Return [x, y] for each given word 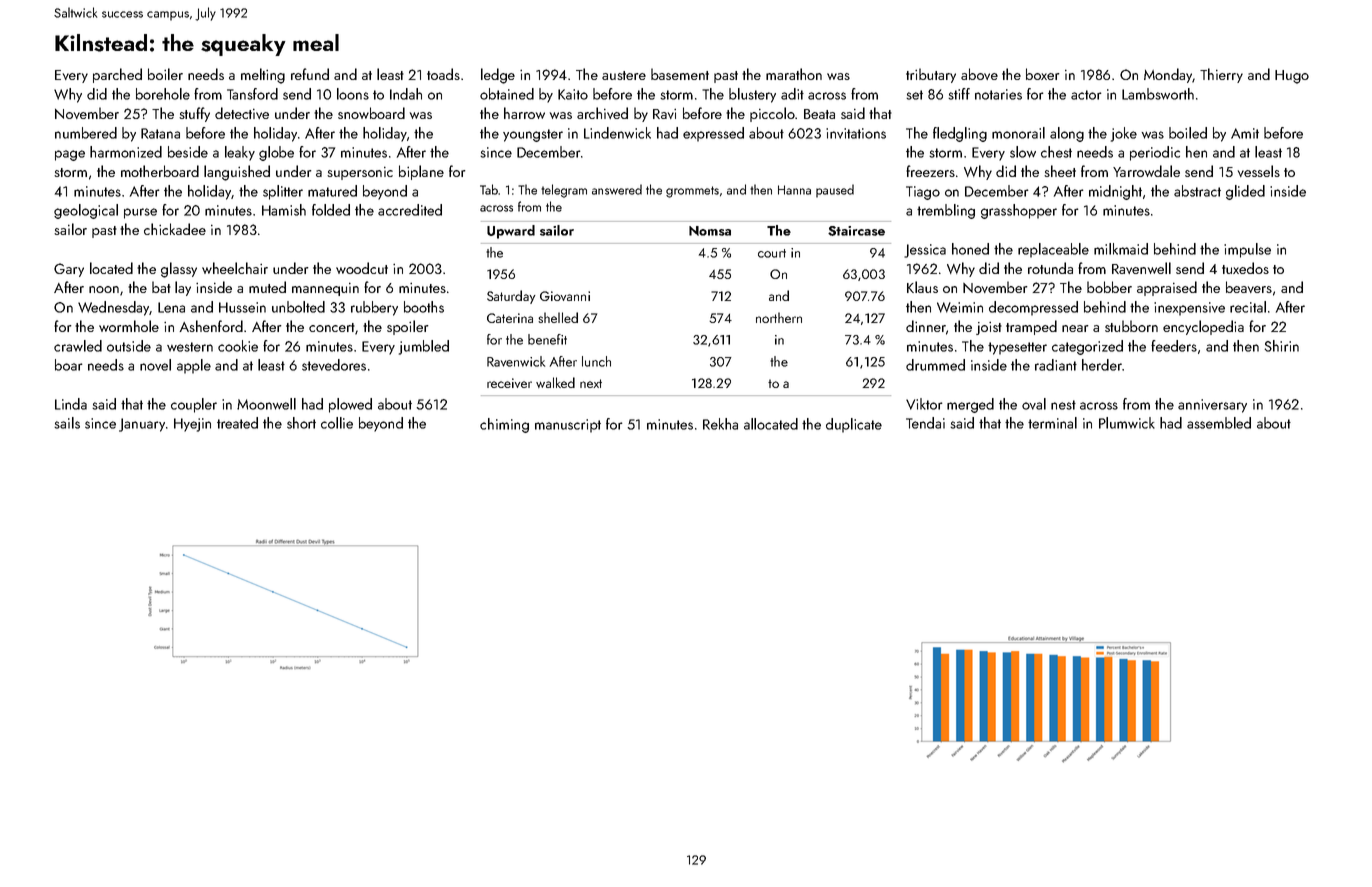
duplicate [854, 425]
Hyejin [192, 425]
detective [242, 113]
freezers [930, 171]
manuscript [568, 426]
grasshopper [1019, 211]
